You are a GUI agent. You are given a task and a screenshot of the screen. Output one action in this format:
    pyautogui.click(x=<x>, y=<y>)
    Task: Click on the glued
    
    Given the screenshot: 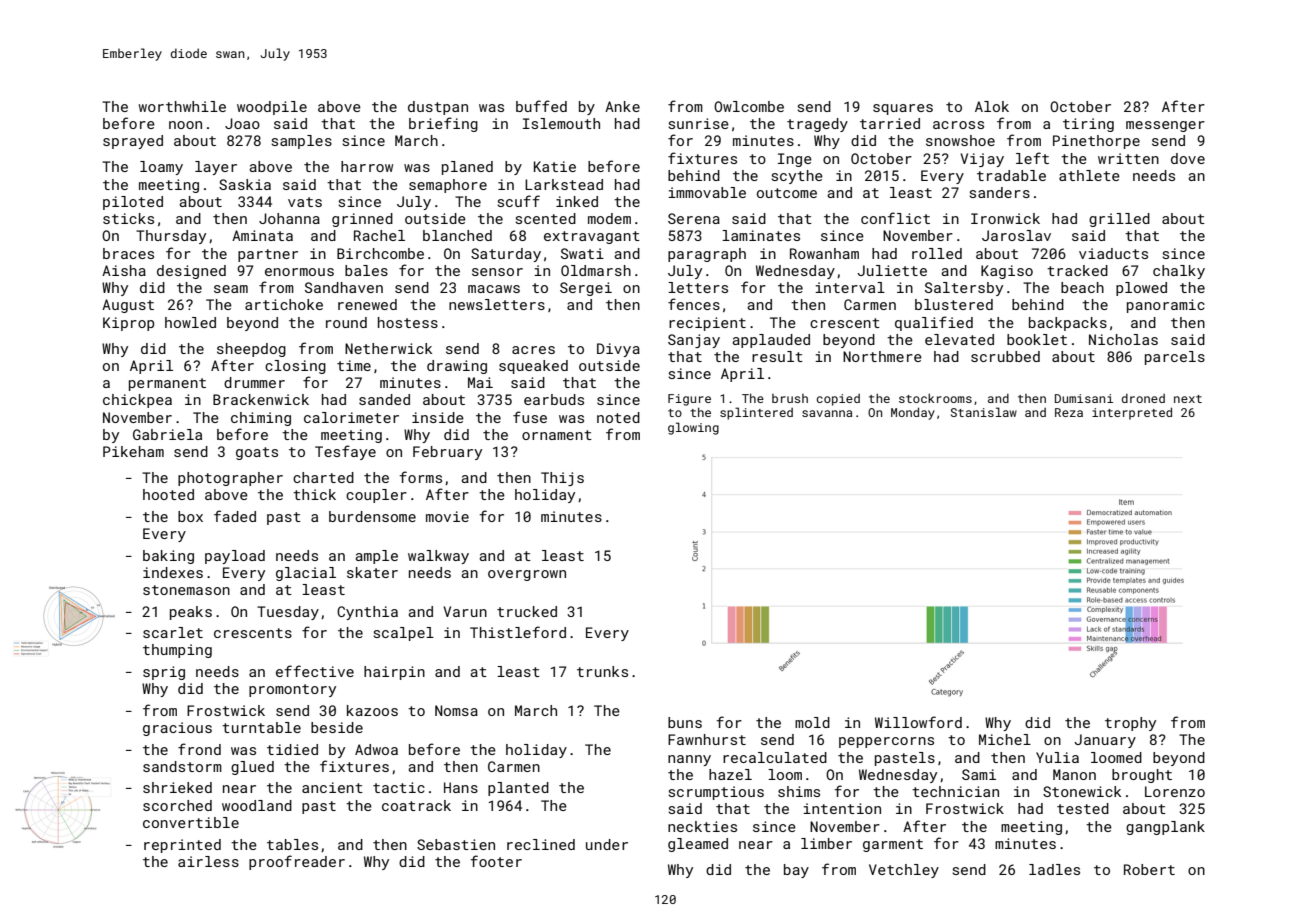 What is the action you would take?
    pyautogui.click(x=252, y=768)
